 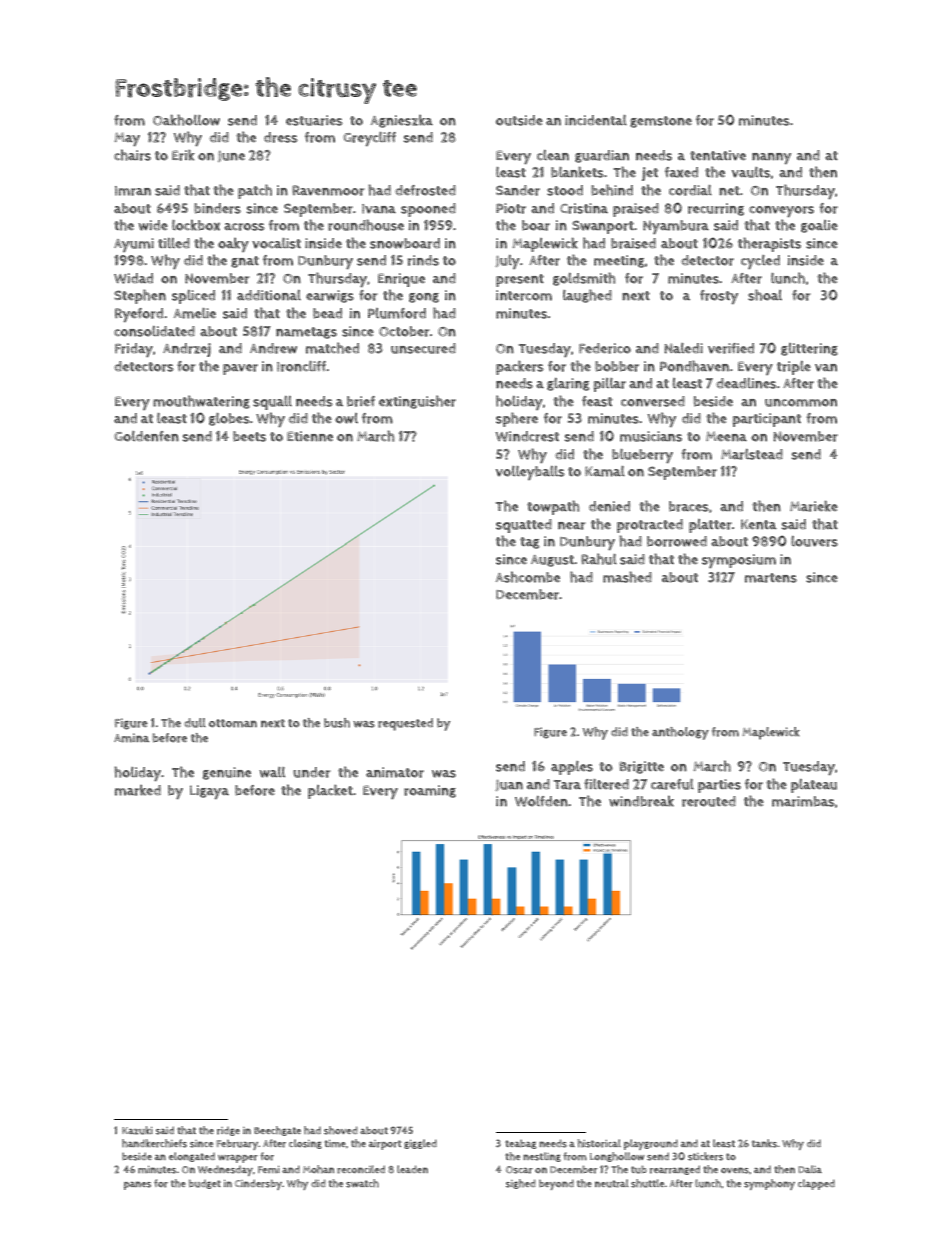 I want to click on recurring, so click(x=716, y=209).
